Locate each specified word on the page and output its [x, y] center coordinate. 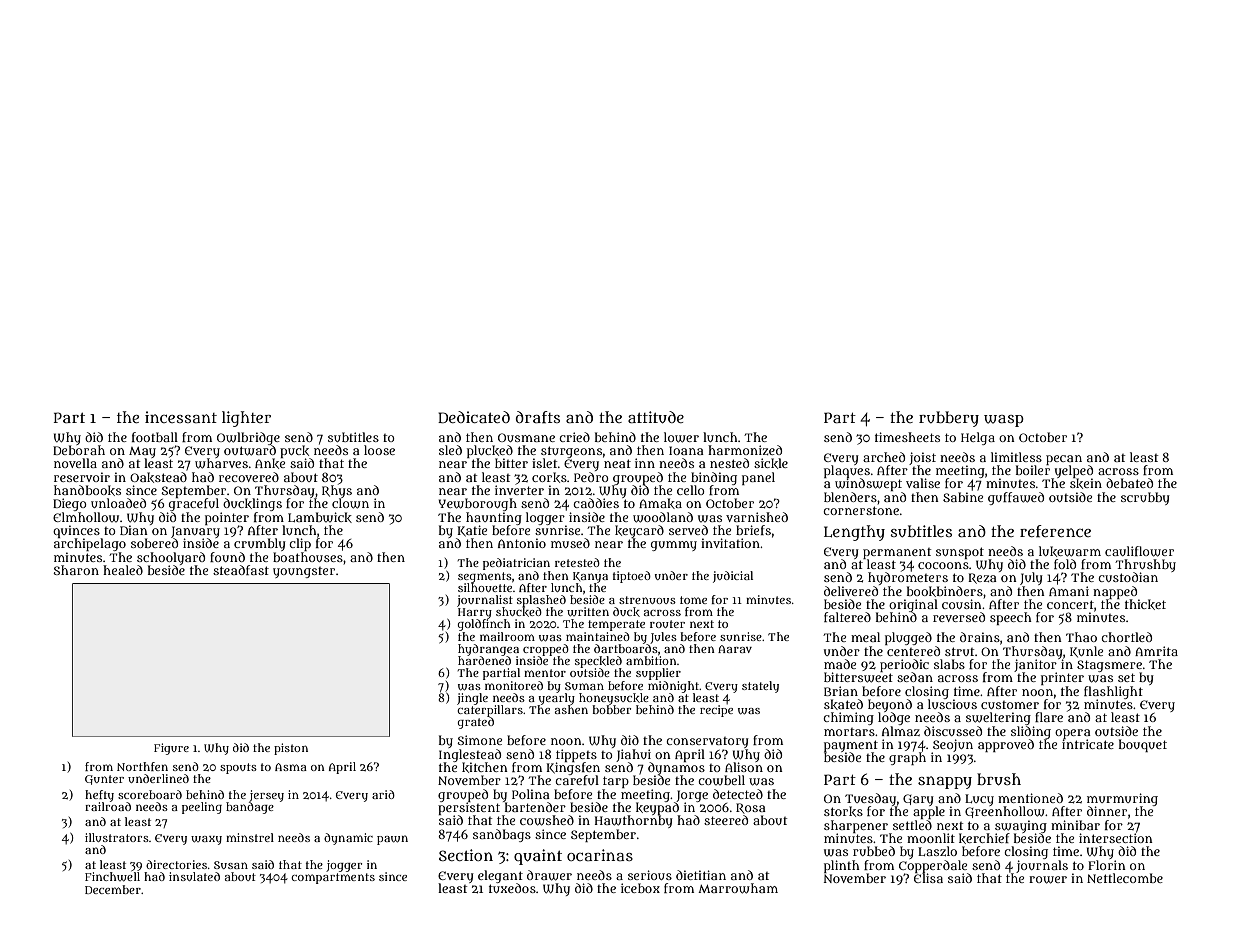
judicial [733, 577]
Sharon [76, 570]
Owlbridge [248, 438]
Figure [171, 749]
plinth [842, 866]
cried [574, 437]
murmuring [1122, 799]
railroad [108, 806]
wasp [1004, 421]
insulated [194, 876]
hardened [484, 660]
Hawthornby [634, 822]
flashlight [1113, 692]
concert [1070, 604]
